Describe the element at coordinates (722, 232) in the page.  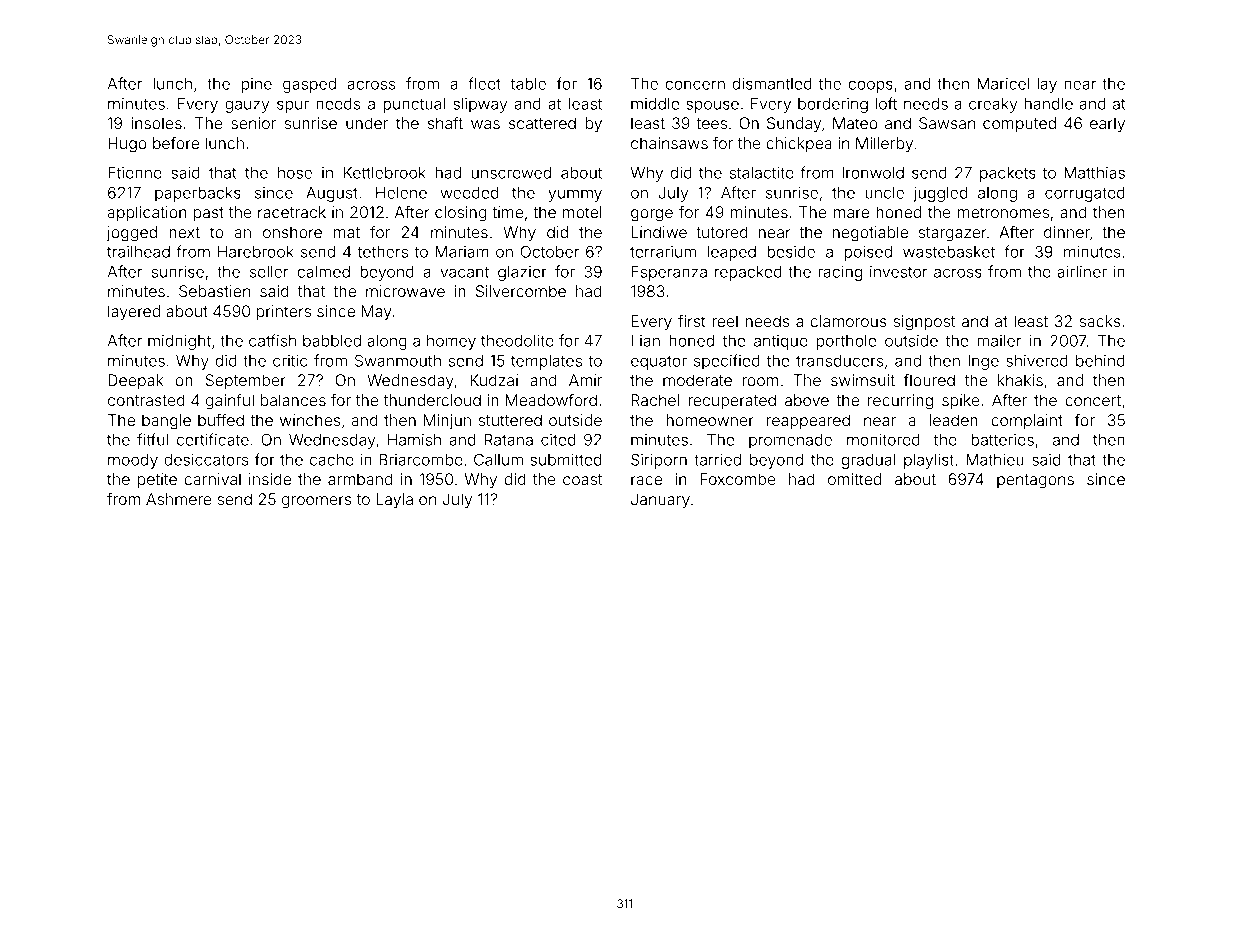
I see `tutored` at that location.
